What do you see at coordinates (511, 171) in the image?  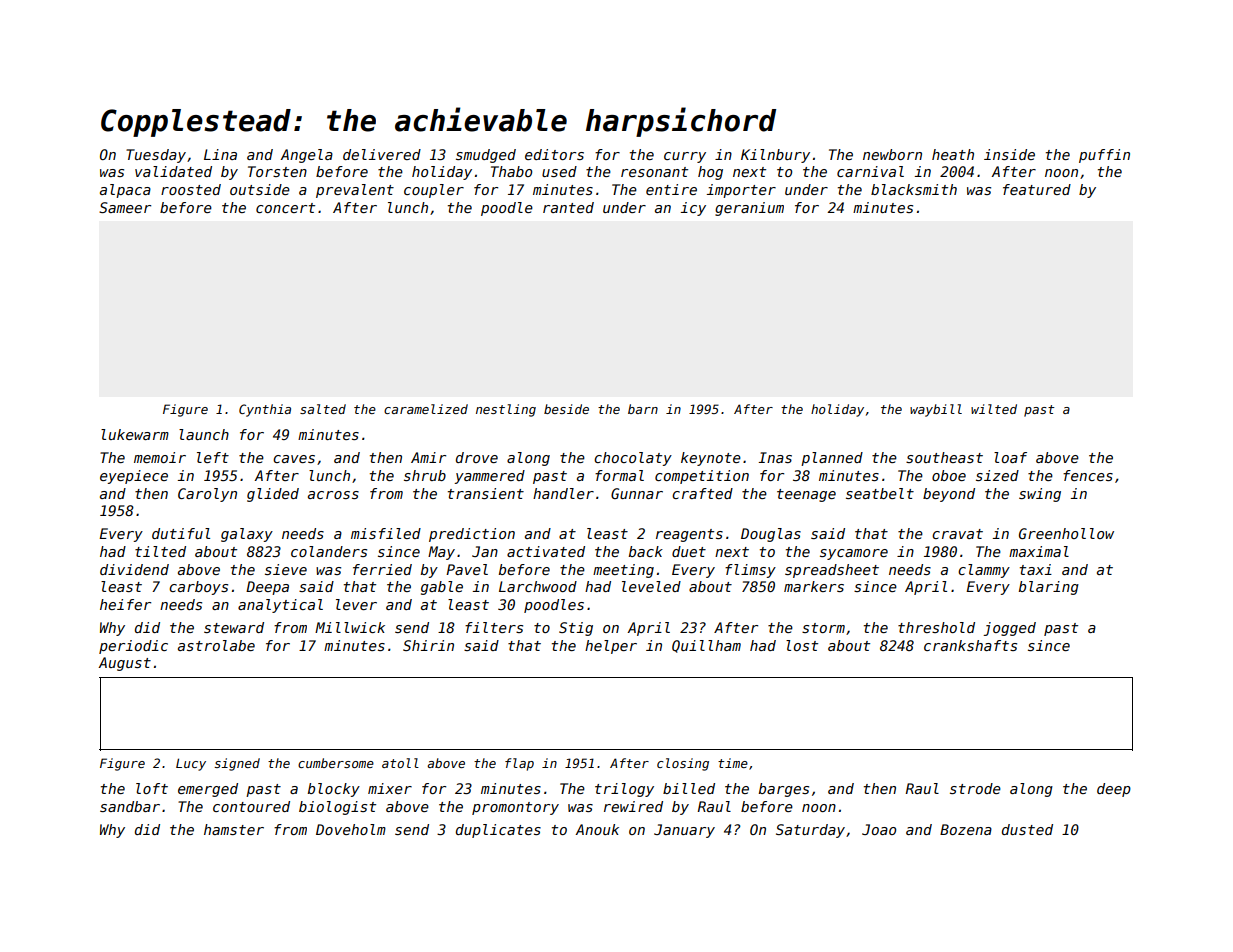 I see `Thabo` at bounding box center [511, 171].
